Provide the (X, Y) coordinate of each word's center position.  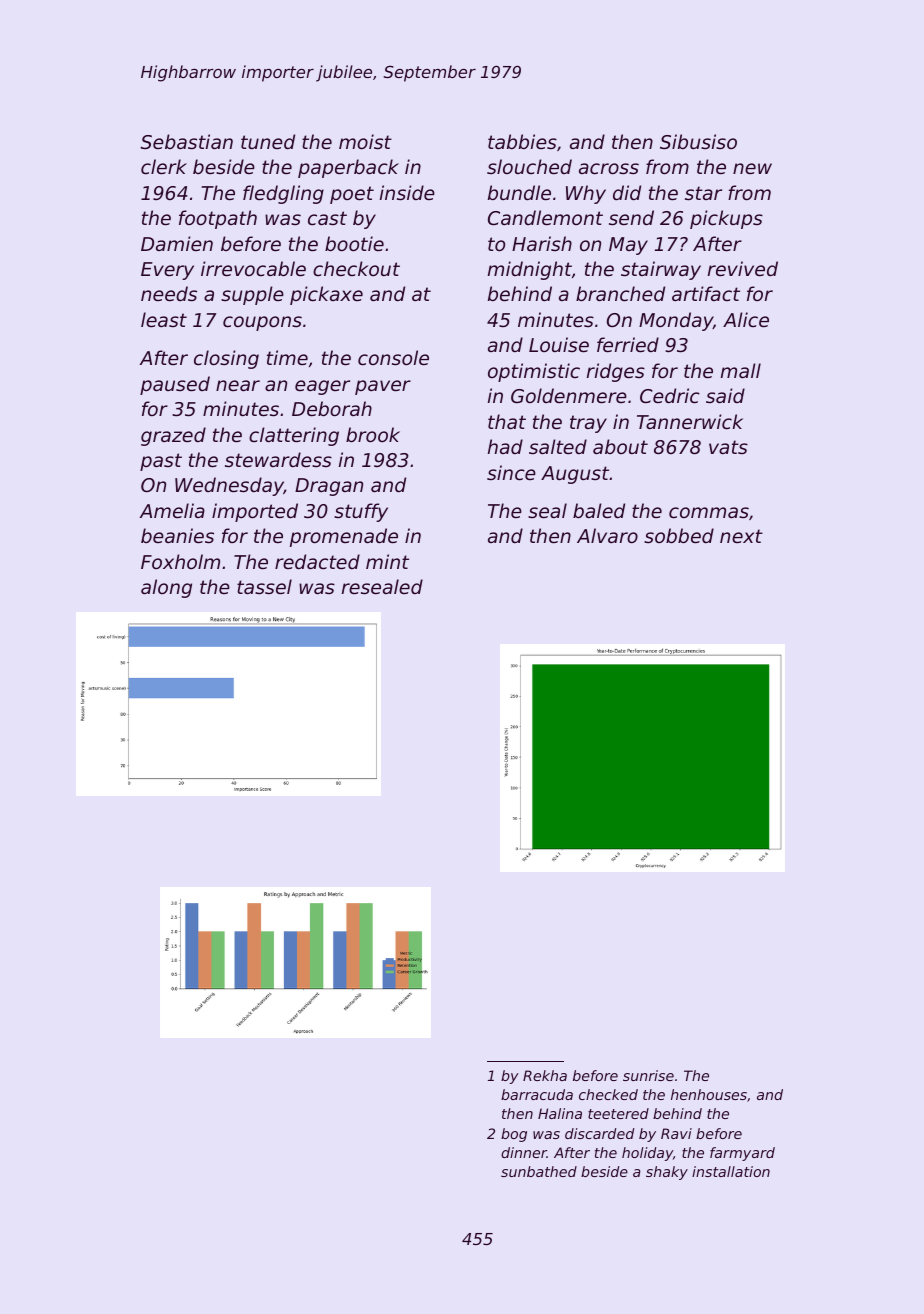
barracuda (537, 1094)
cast (327, 218)
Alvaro (607, 535)
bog (514, 1135)
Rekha (545, 1075)
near (238, 385)
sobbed (679, 535)
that (507, 421)
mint (387, 561)
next (741, 536)
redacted (317, 561)
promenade (344, 537)
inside (407, 193)
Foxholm (180, 561)
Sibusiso (698, 142)
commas (709, 513)
